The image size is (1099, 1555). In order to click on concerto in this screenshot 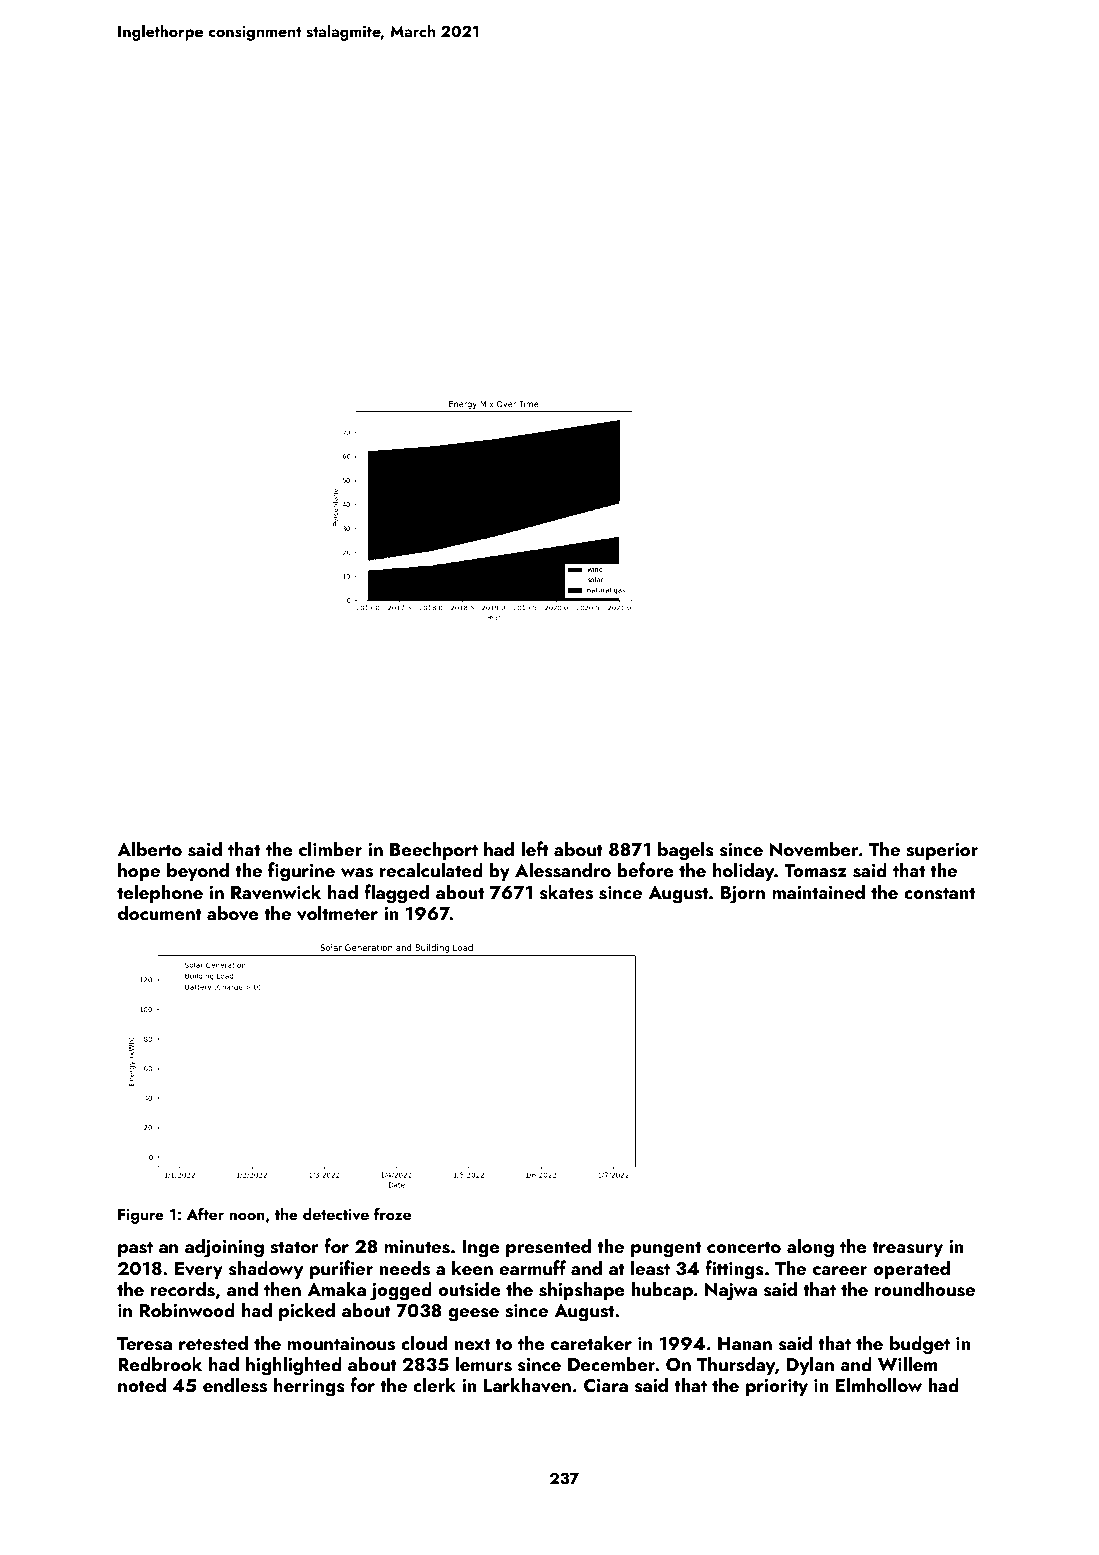, I will do `click(744, 1247)`.
